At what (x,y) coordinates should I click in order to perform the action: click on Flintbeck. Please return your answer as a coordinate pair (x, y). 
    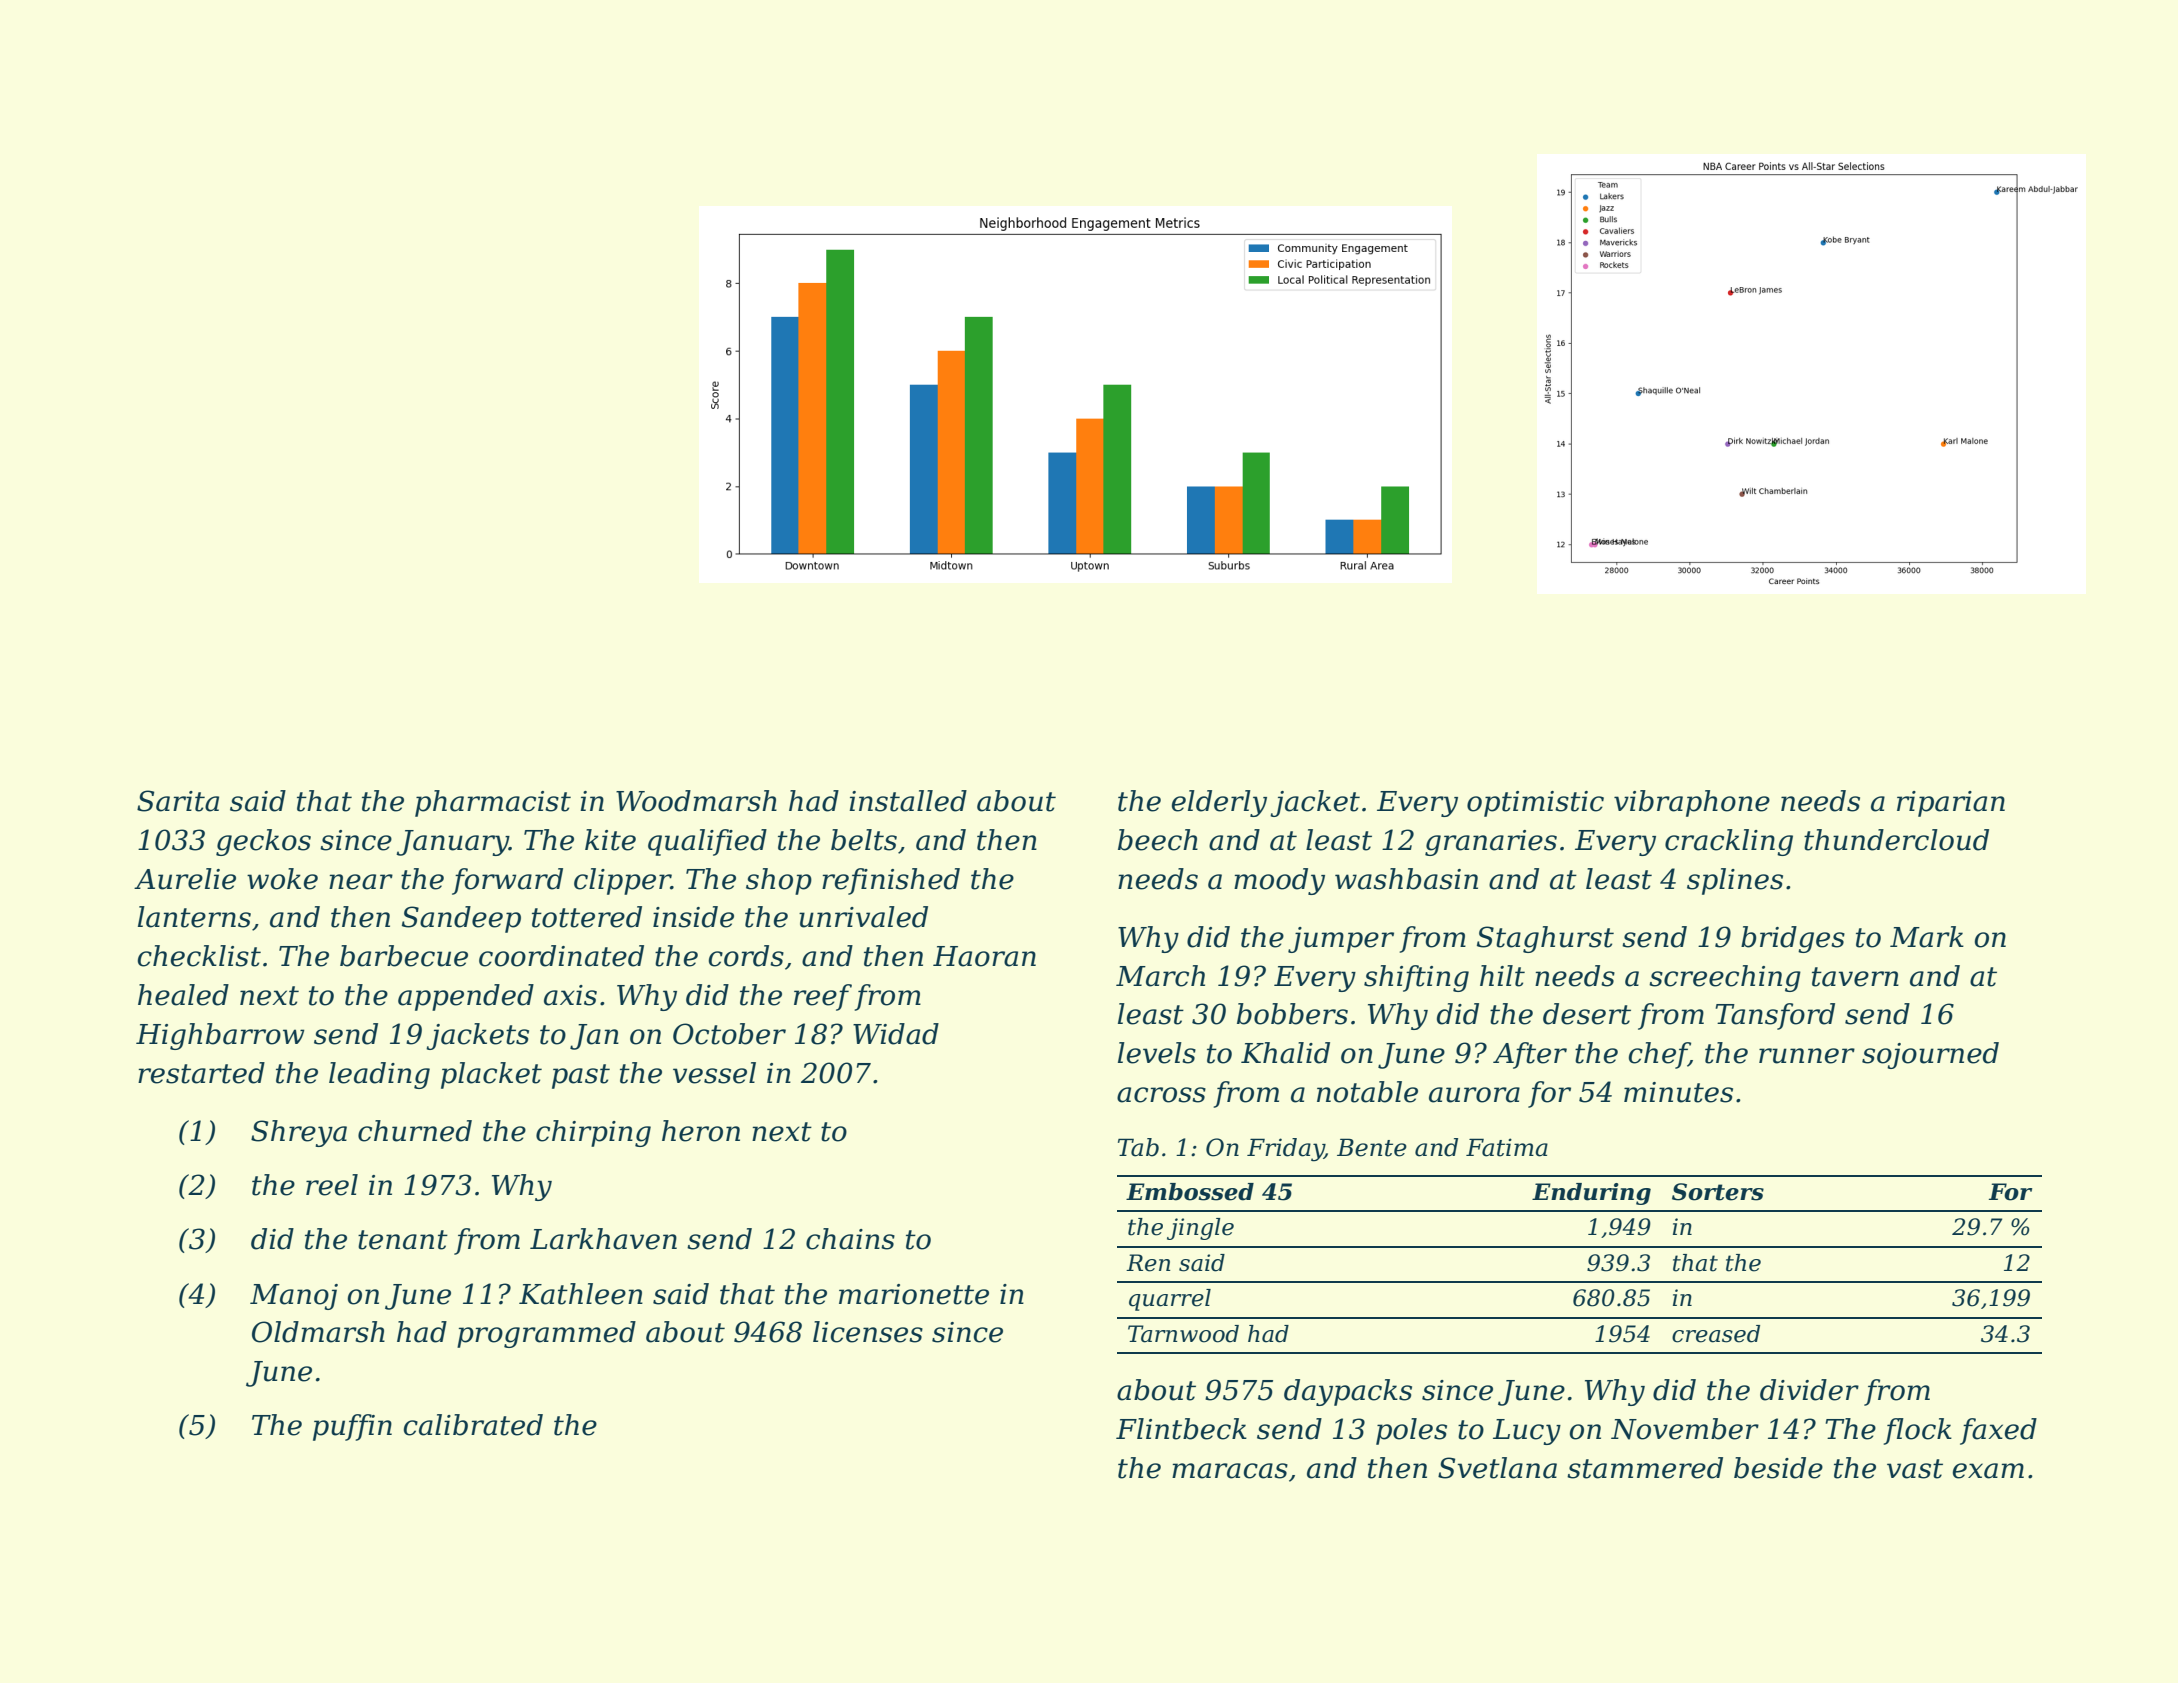
    Looking at the image, I should click on (1181, 1429).
